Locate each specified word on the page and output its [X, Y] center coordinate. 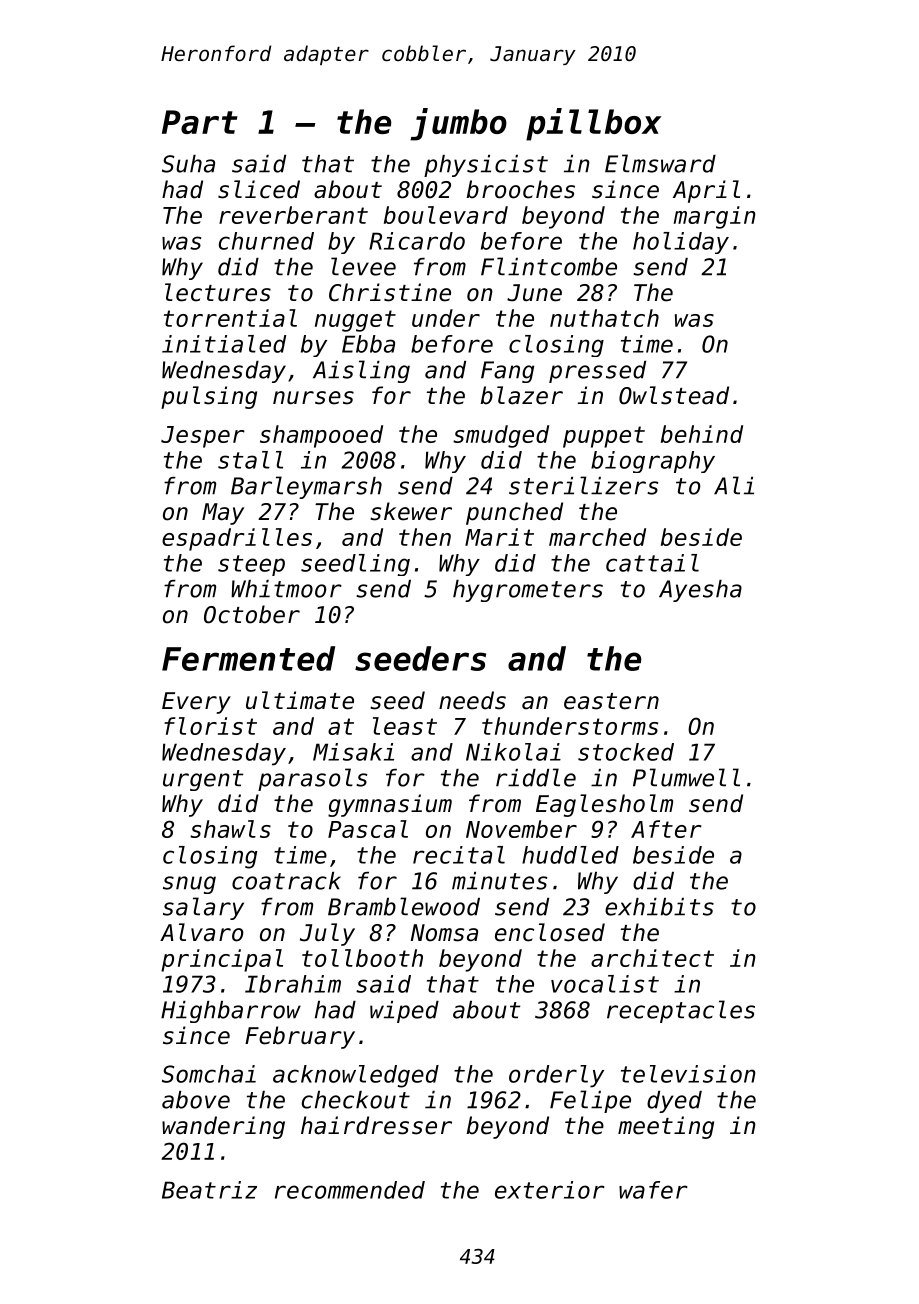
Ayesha [700, 591]
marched [597, 537]
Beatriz [209, 1190]
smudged [501, 436]
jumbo [458, 124]
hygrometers [528, 591]
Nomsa [444, 933]
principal [222, 960]
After [666, 829]
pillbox [593, 124]
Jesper [203, 437]
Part [200, 122]
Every [196, 703]
